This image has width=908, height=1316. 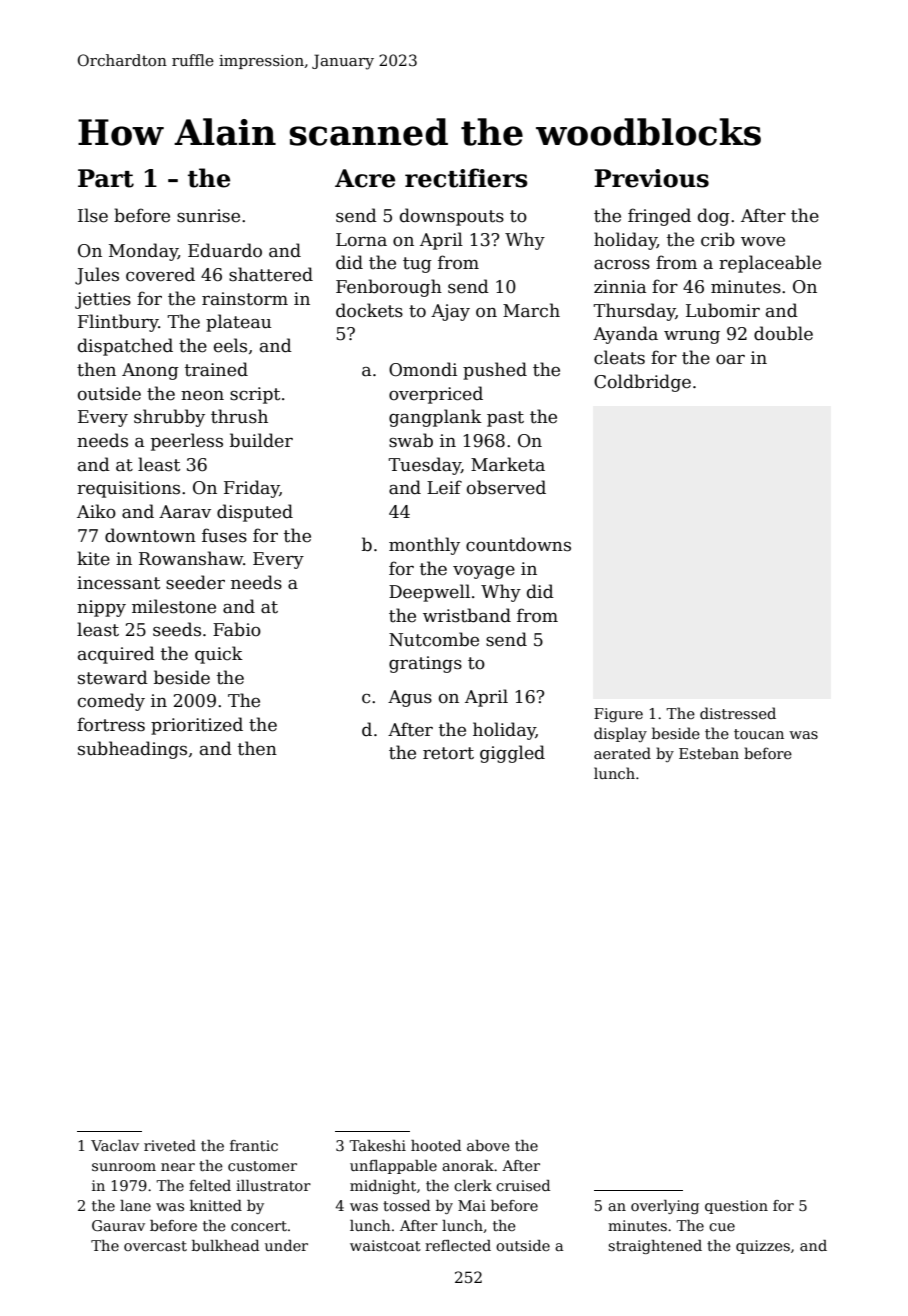 I want to click on Coldbridge, so click(x=642, y=383).
